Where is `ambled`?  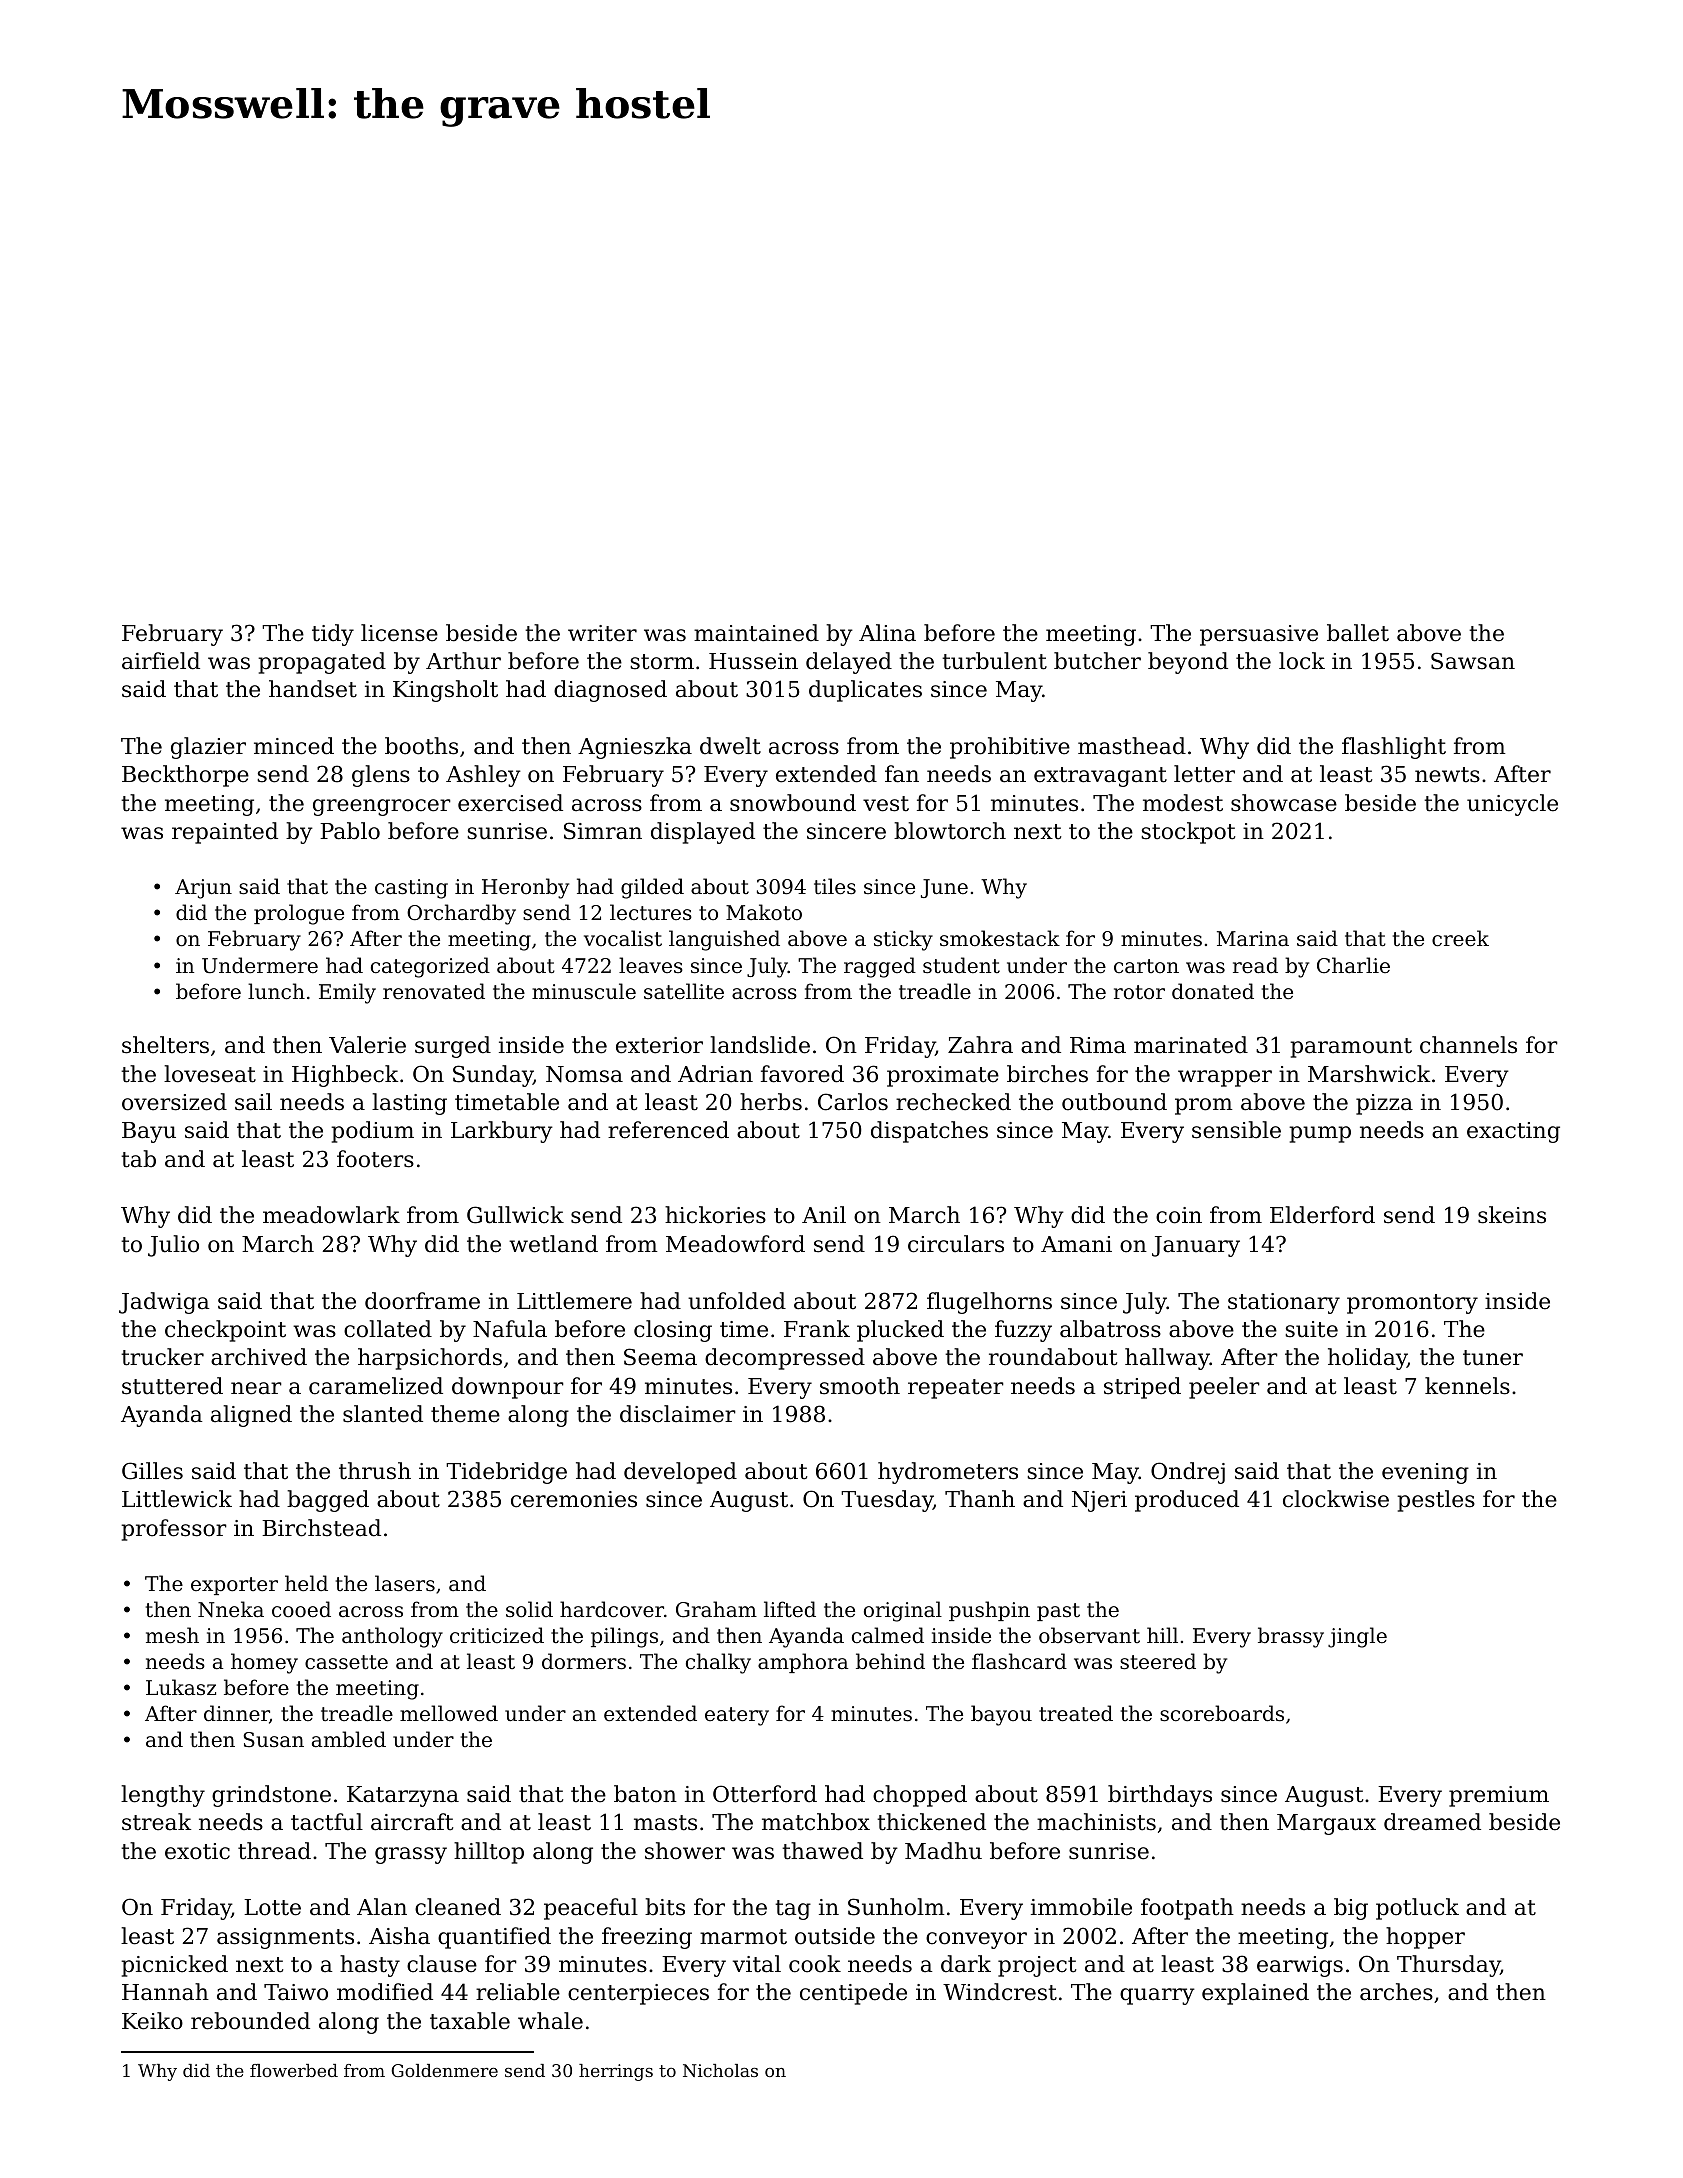
ambled is located at coordinates (349, 1739).
